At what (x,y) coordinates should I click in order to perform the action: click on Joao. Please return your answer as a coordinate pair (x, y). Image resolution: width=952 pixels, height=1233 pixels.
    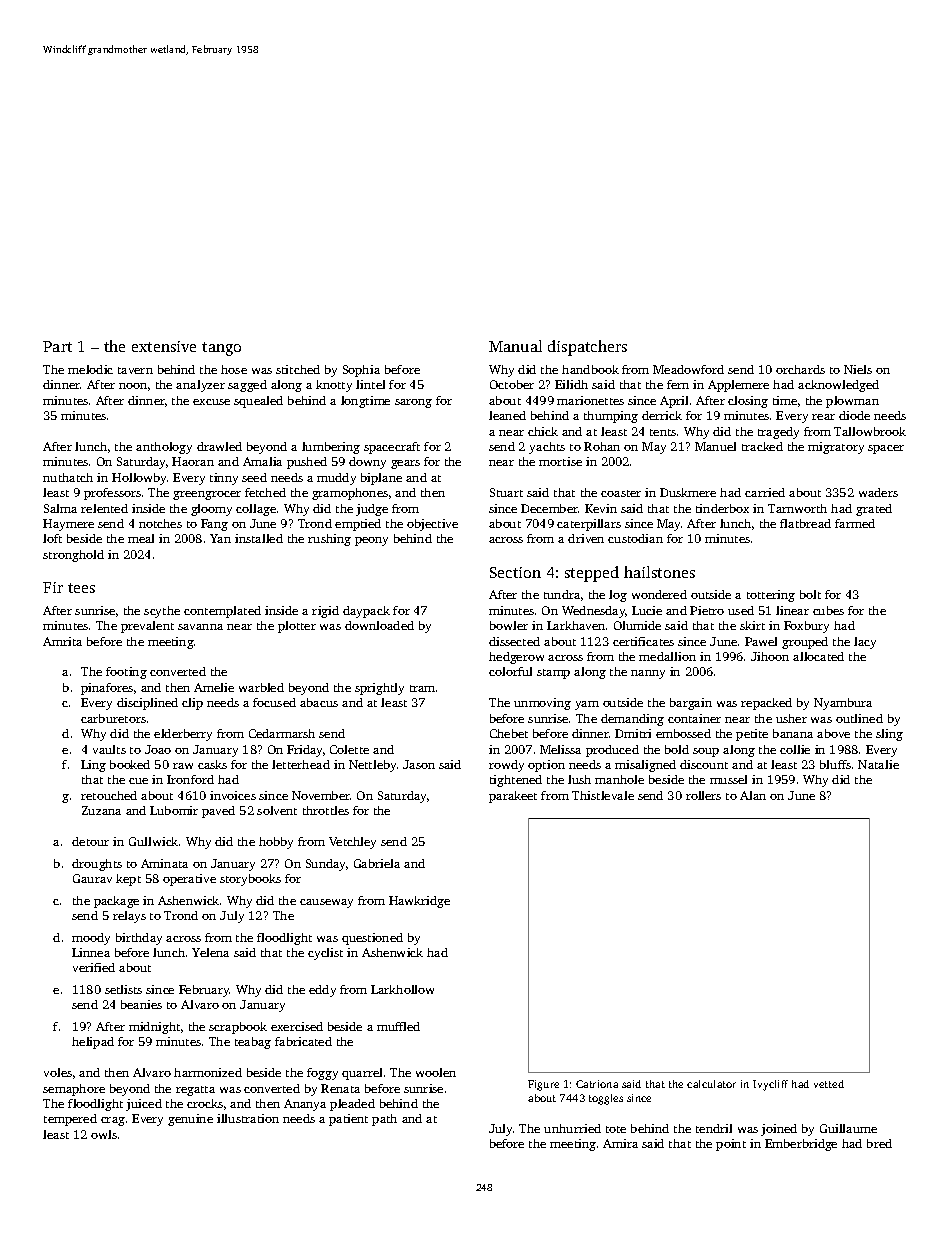
    Looking at the image, I should click on (158, 749).
